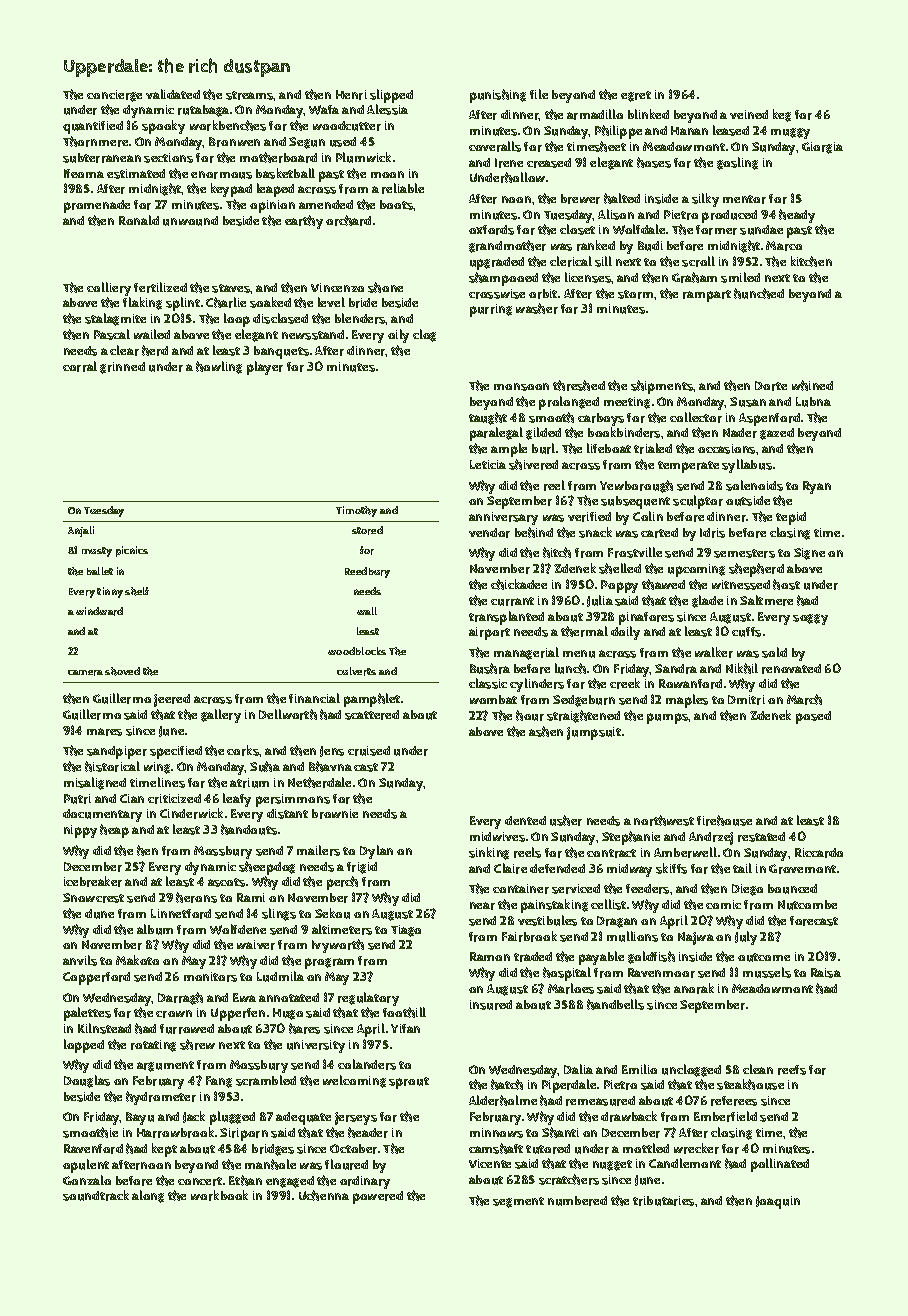 The image size is (908, 1316). I want to click on keg, so click(782, 115).
